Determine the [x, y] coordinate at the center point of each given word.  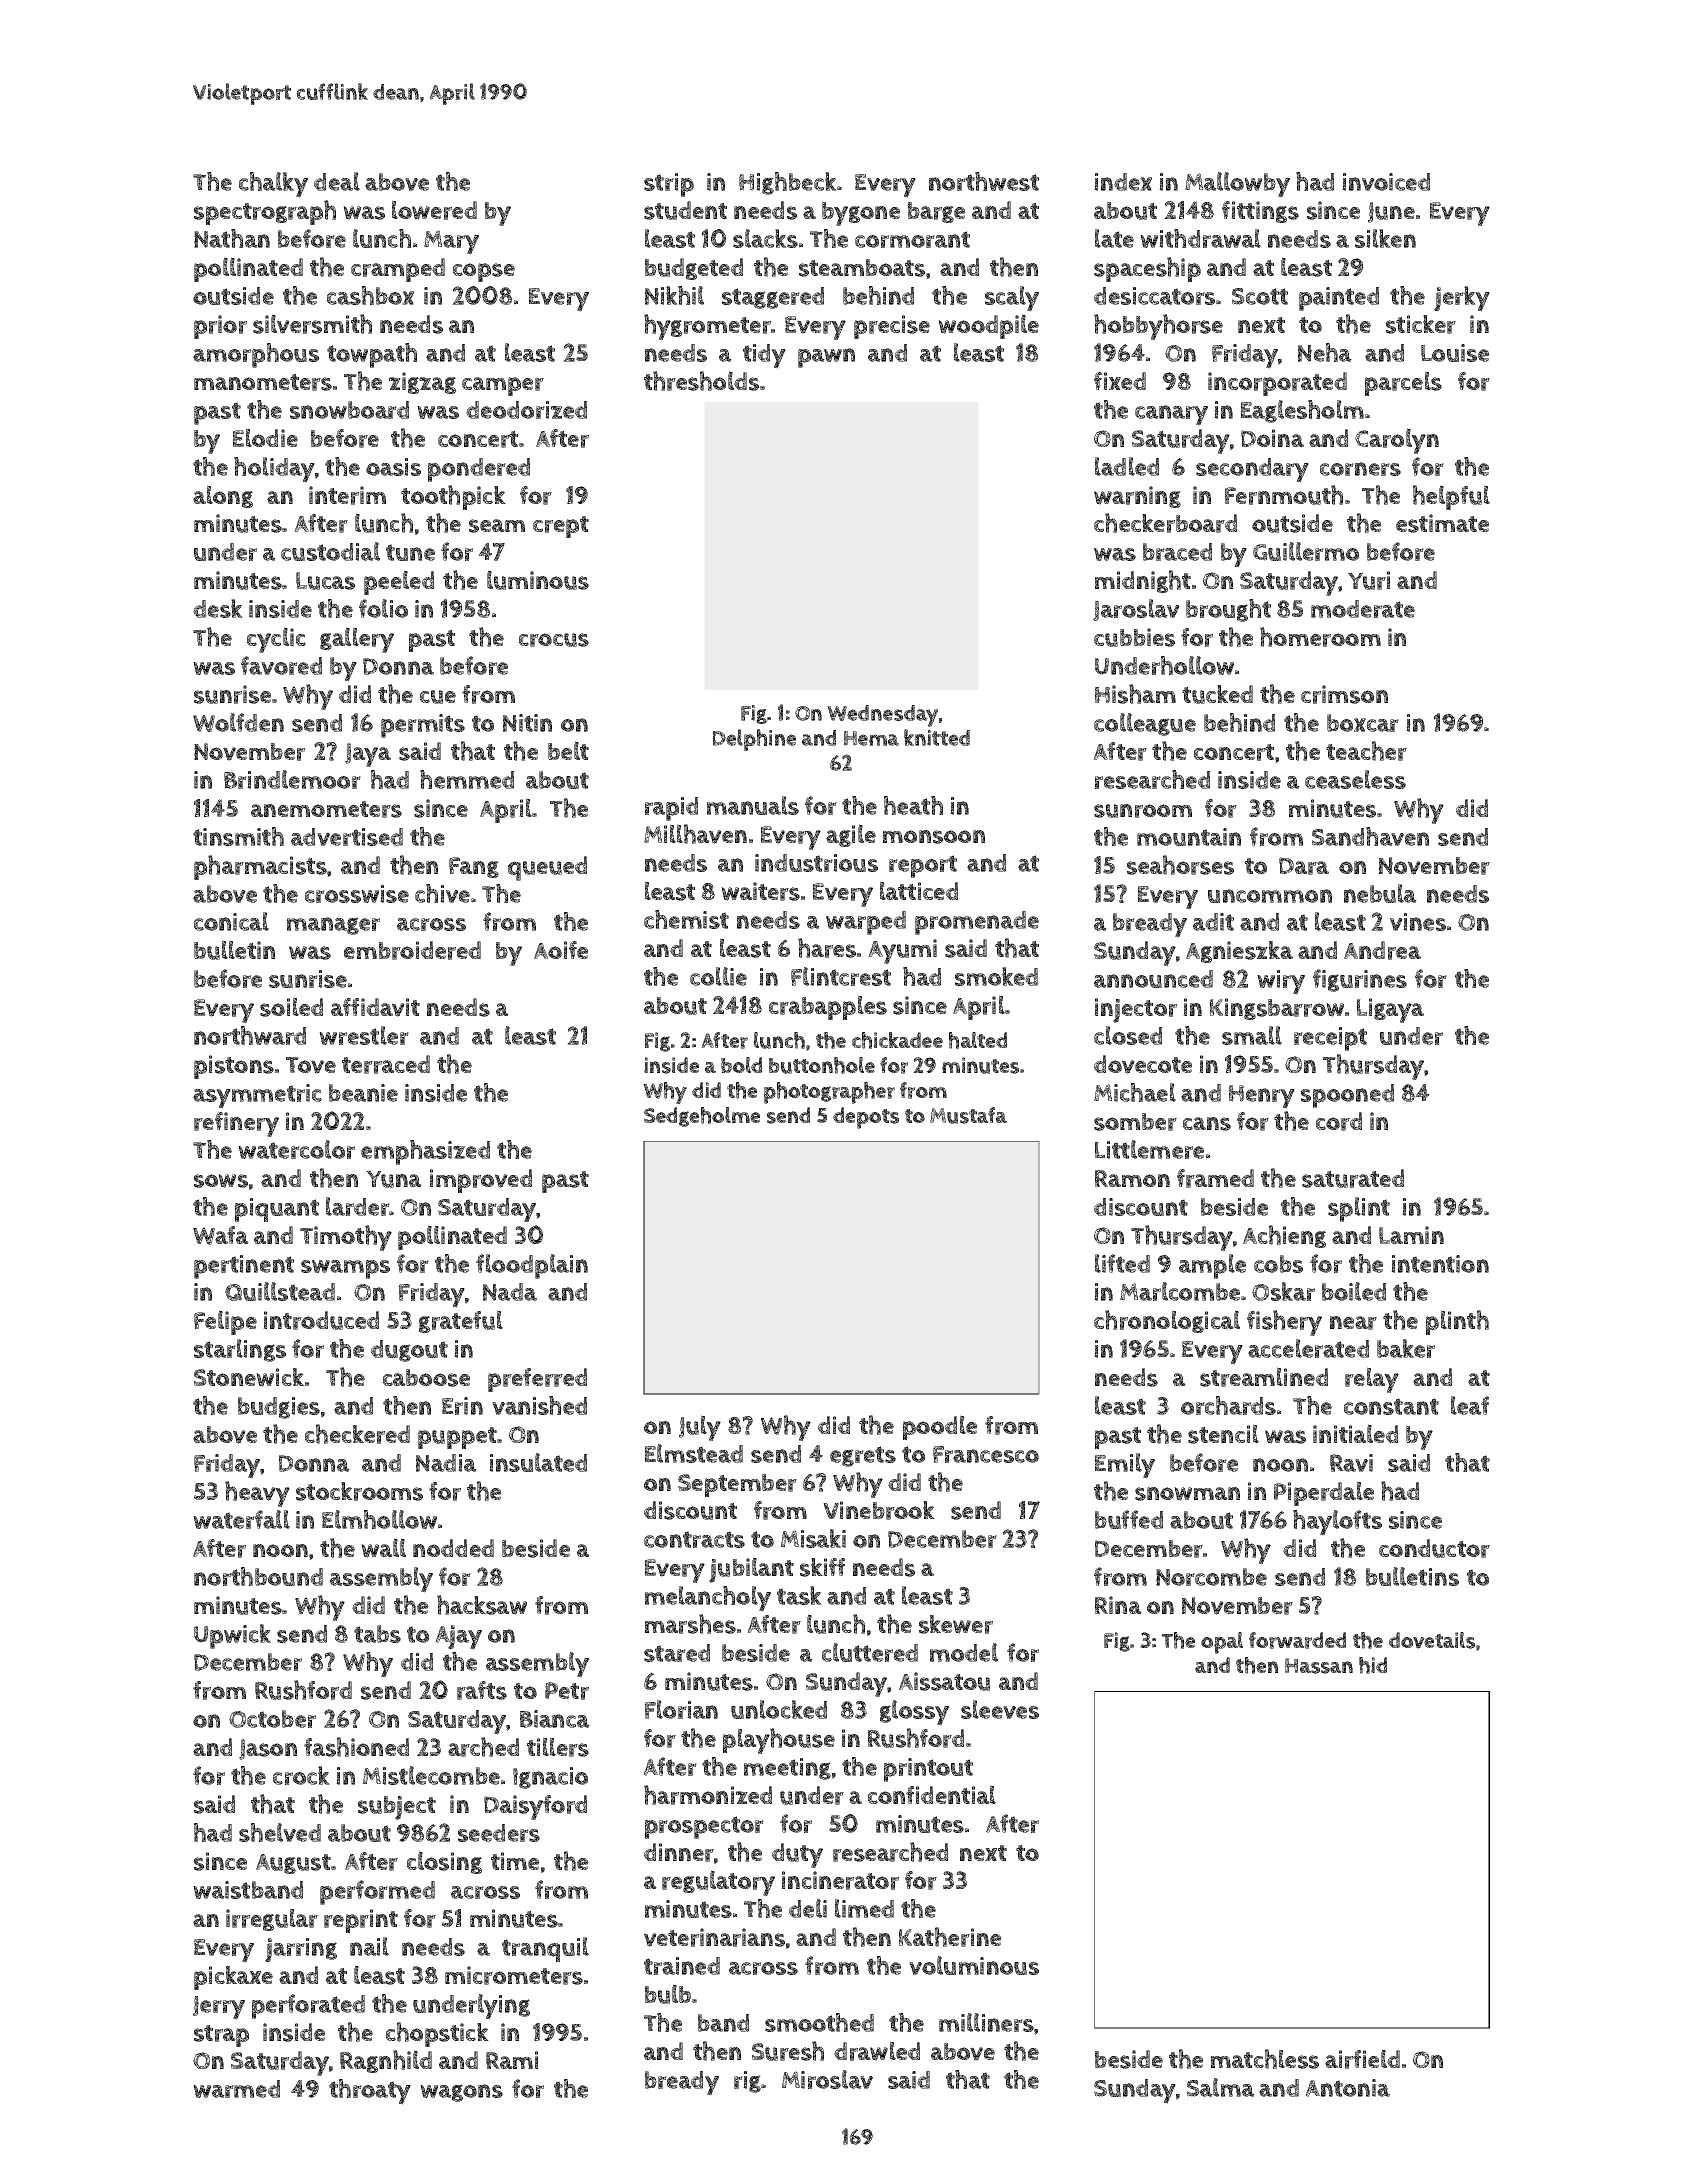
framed [1215, 1178]
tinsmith [238, 836]
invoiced [1386, 182]
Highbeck [788, 183]
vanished [539, 1405]
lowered [434, 210]
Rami [512, 2060]
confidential [932, 1794]
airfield [1362, 2059]
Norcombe [1211, 1577]
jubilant [751, 1570]
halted [978, 1040]
